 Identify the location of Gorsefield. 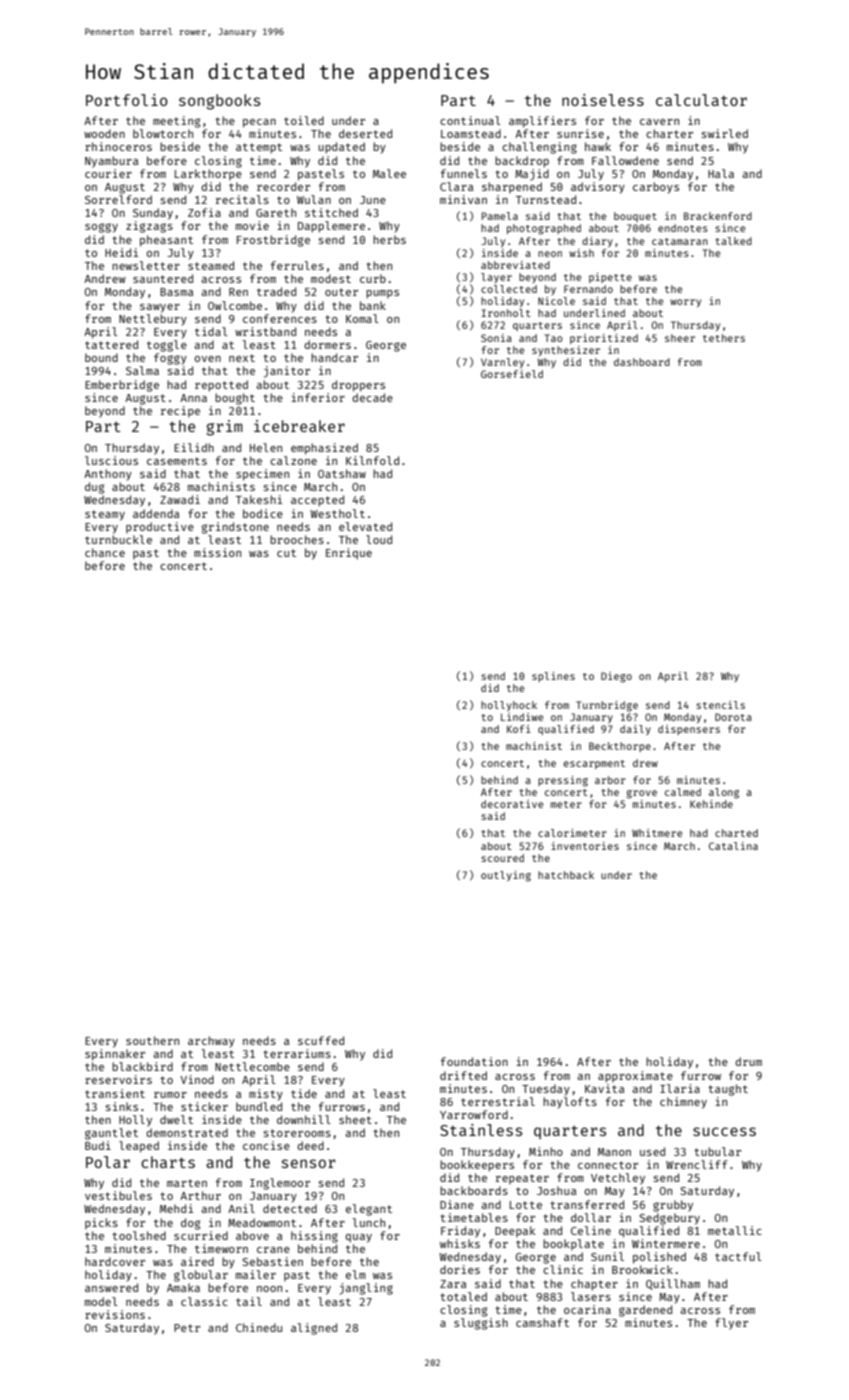
(512, 374).
